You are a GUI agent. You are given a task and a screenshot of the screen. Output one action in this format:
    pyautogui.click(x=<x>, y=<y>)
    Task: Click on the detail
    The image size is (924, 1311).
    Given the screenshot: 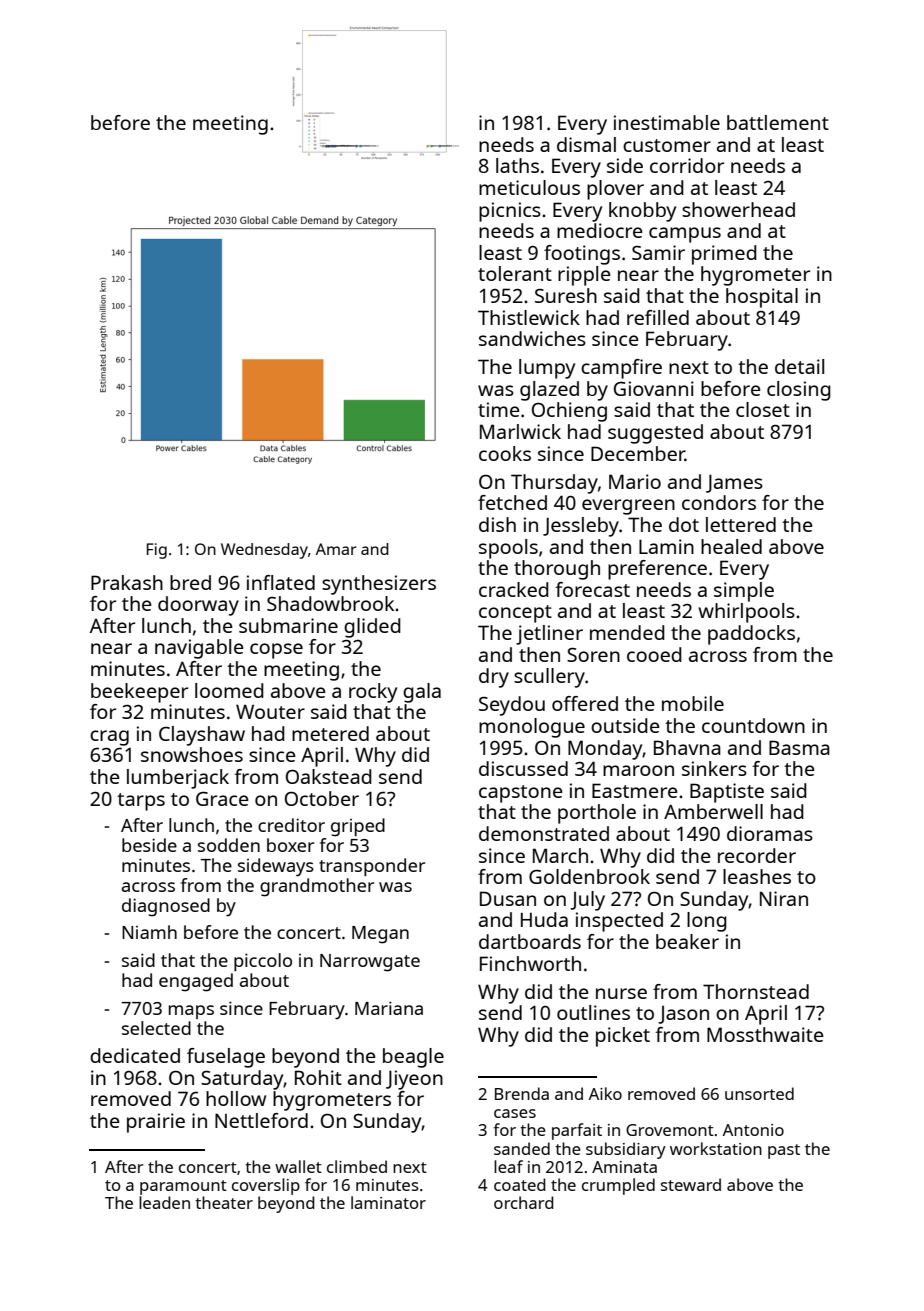 What is the action you would take?
    pyautogui.click(x=799, y=366)
